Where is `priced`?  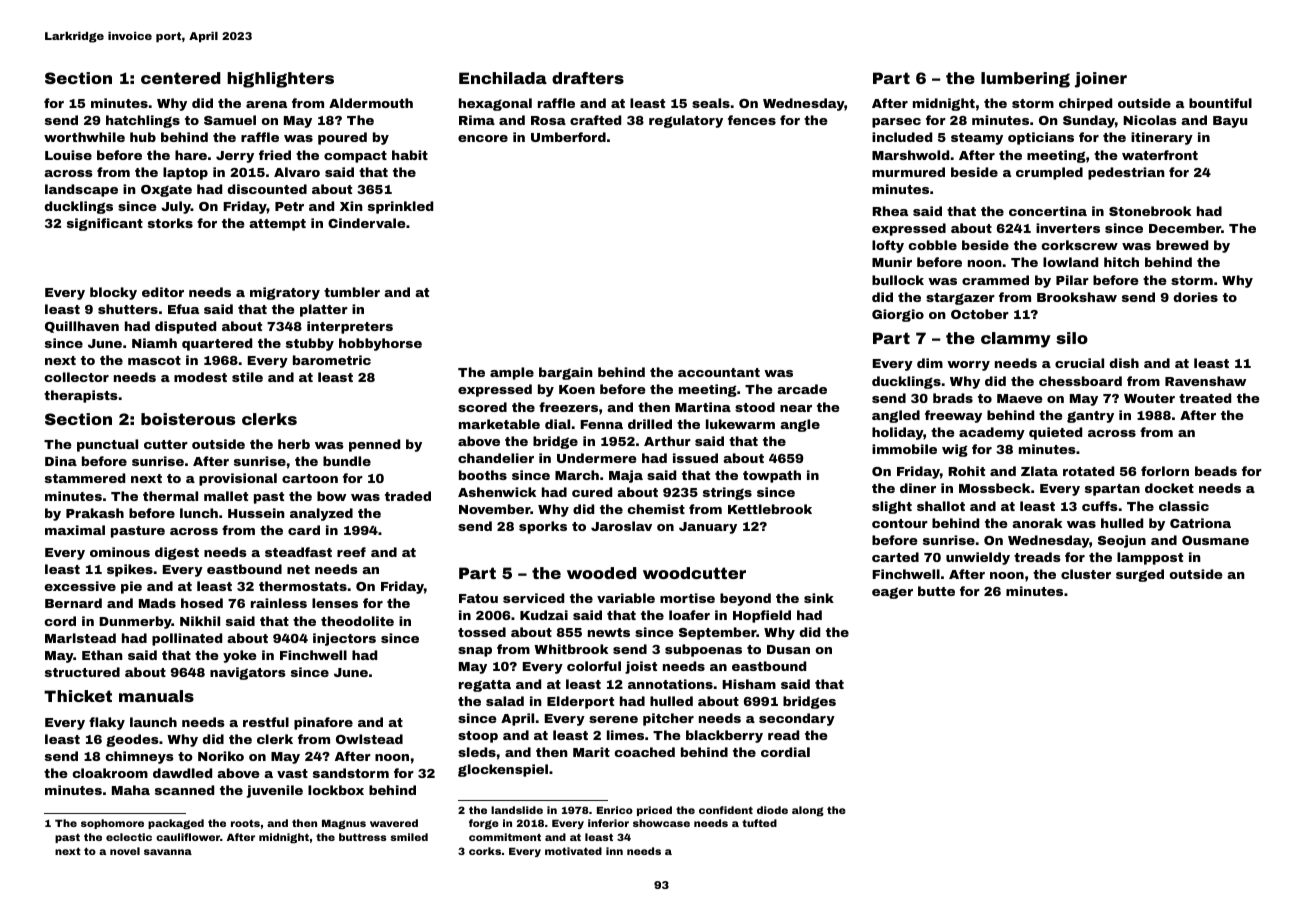
priced is located at coordinates (654, 811).
